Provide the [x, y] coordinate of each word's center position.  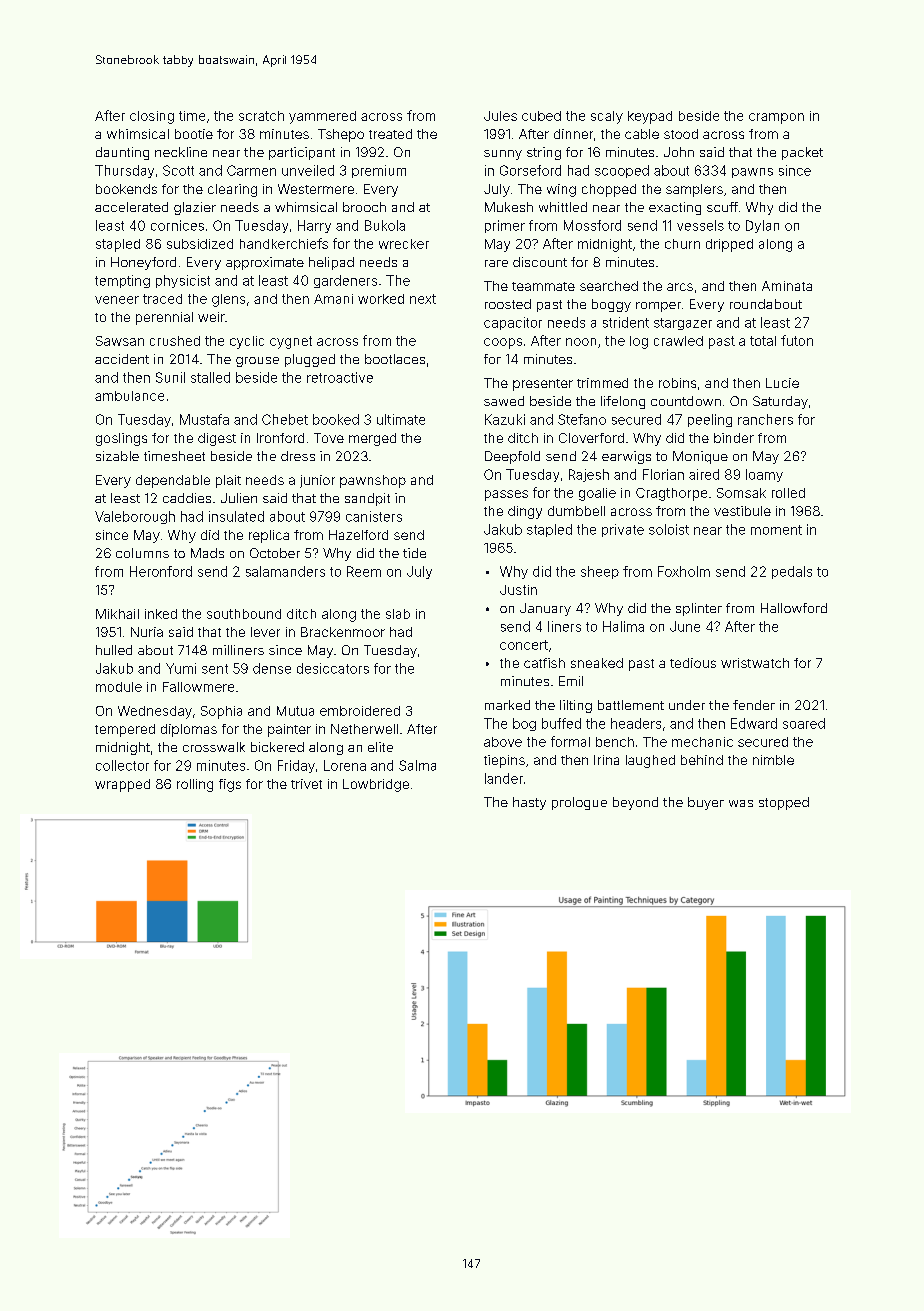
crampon [776, 118]
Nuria [147, 632]
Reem [364, 571]
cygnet [291, 342]
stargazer [683, 324]
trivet [306, 784]
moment [776, 530]
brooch [364, 207]
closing [152, 117]
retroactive [340, 377]
